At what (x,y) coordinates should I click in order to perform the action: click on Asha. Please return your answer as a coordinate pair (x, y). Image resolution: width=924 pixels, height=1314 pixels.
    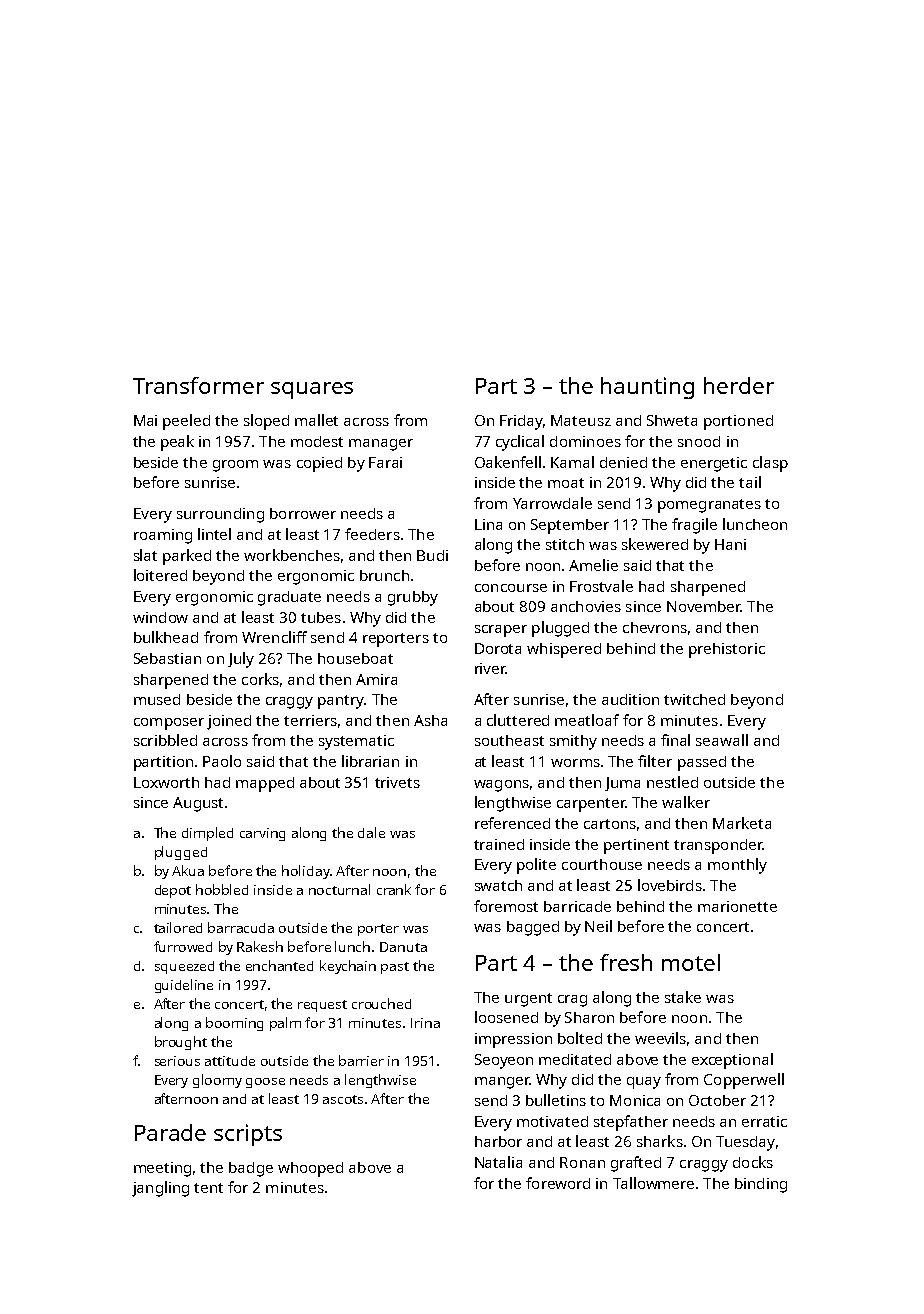
    Looking at the image, I should click on (430, 720).
